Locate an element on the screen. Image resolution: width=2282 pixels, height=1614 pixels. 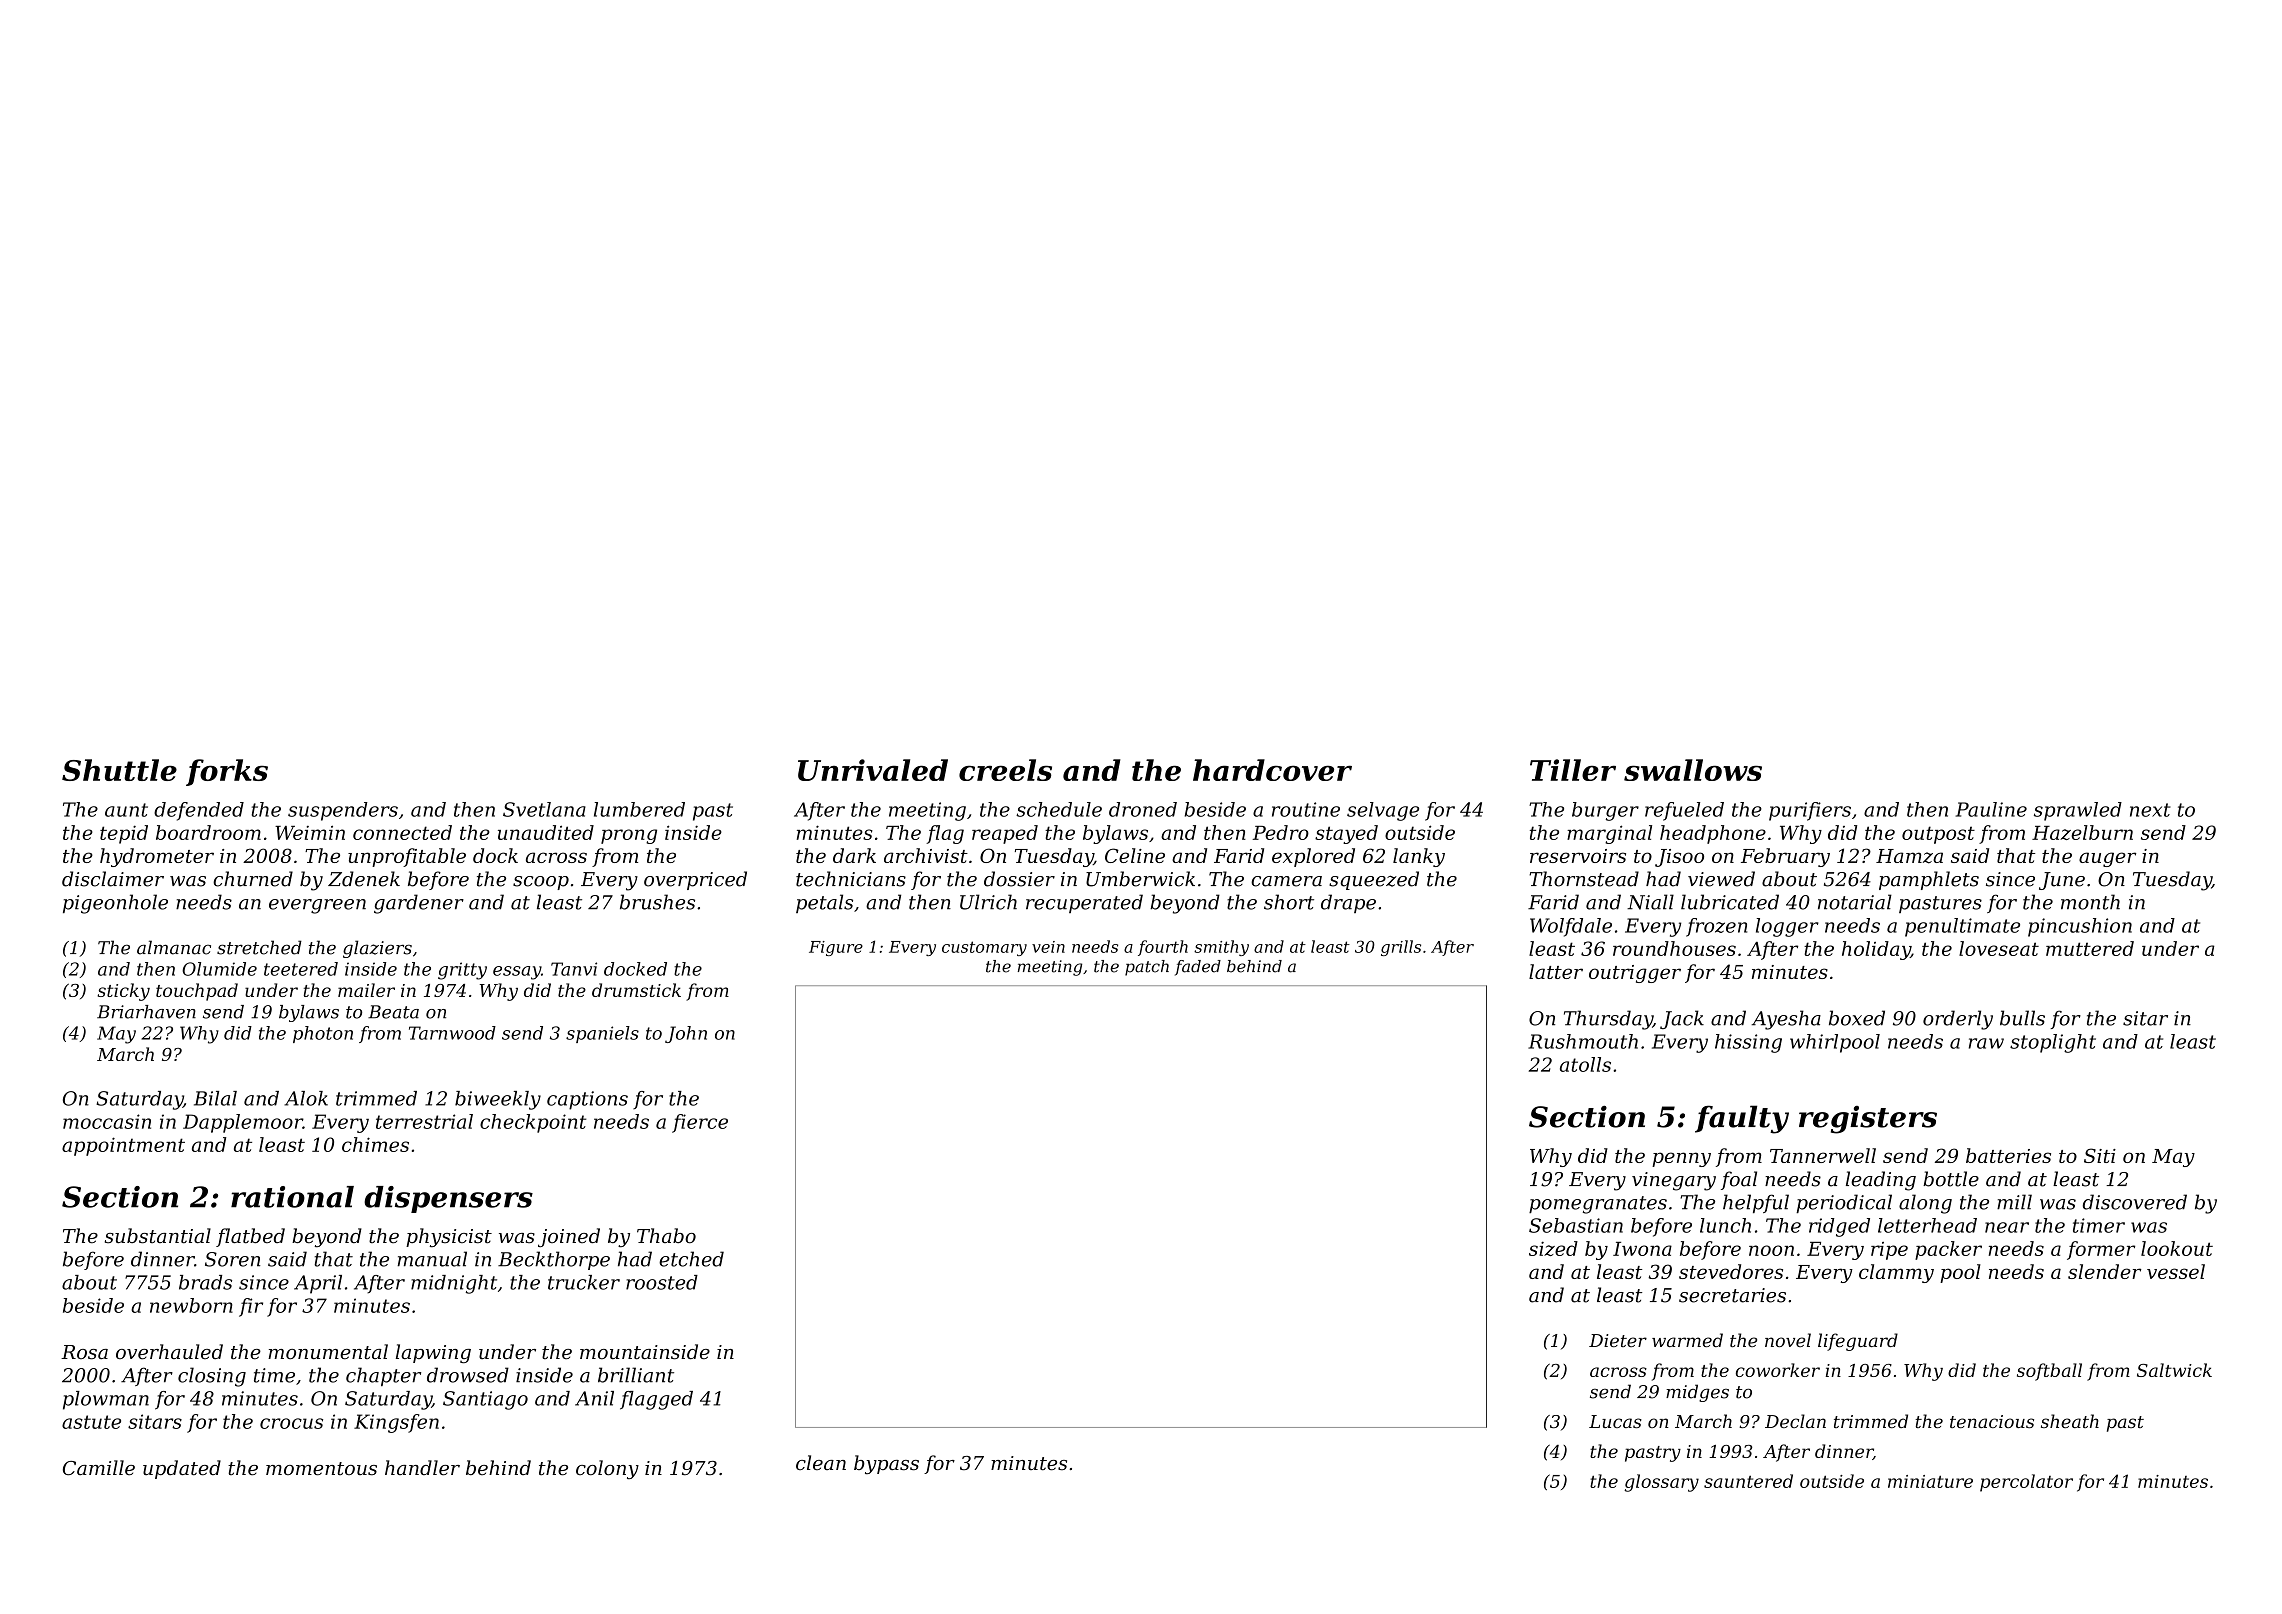
colony is located at coordinates (607, 1469).
